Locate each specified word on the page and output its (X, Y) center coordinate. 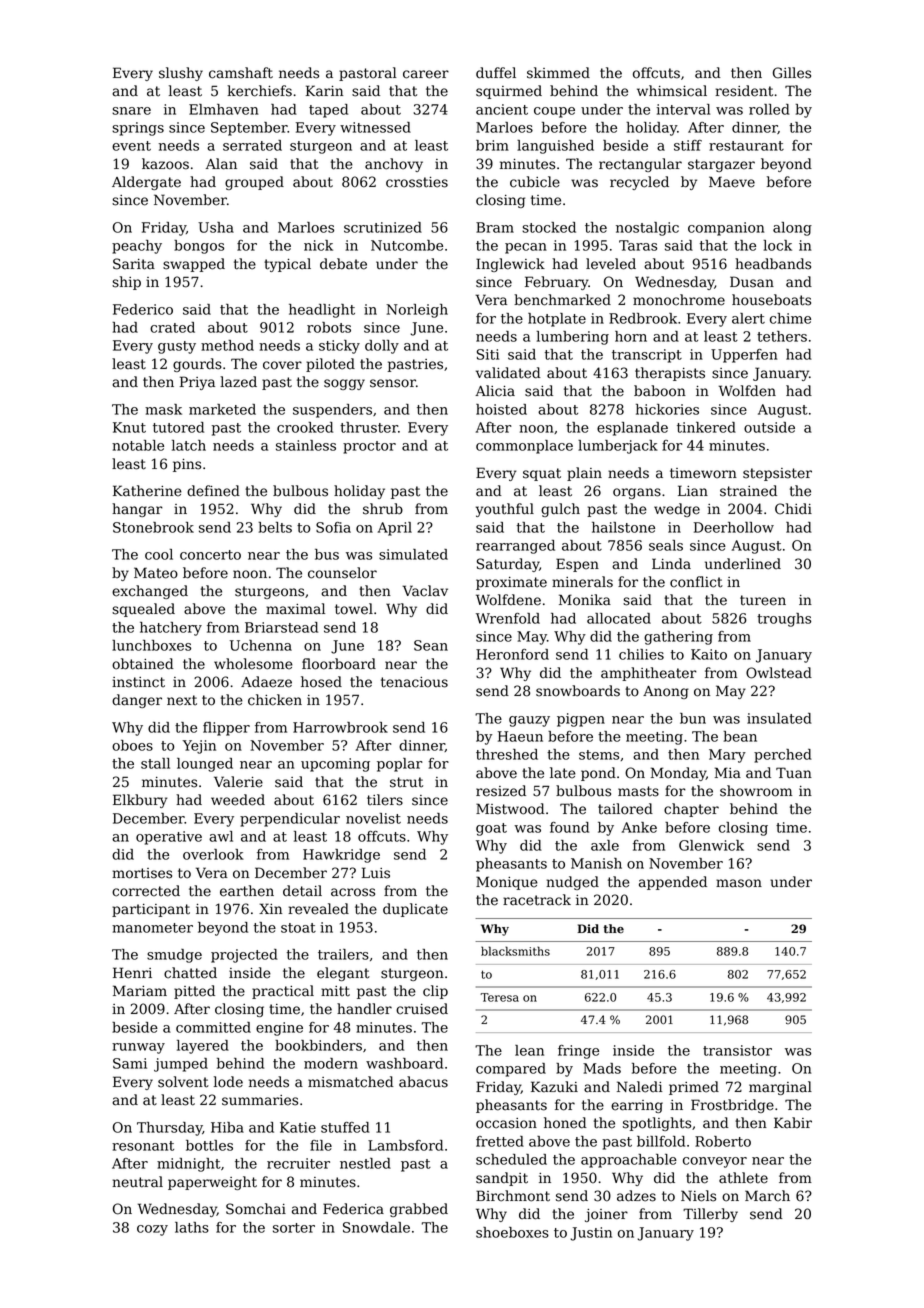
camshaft (241, 73)
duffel (496, 73)
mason (739, 883)
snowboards (578, 691)
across (353, 892)
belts (275, 527)
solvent (183, 1082)
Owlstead (779, 673)
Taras (638, 245)
